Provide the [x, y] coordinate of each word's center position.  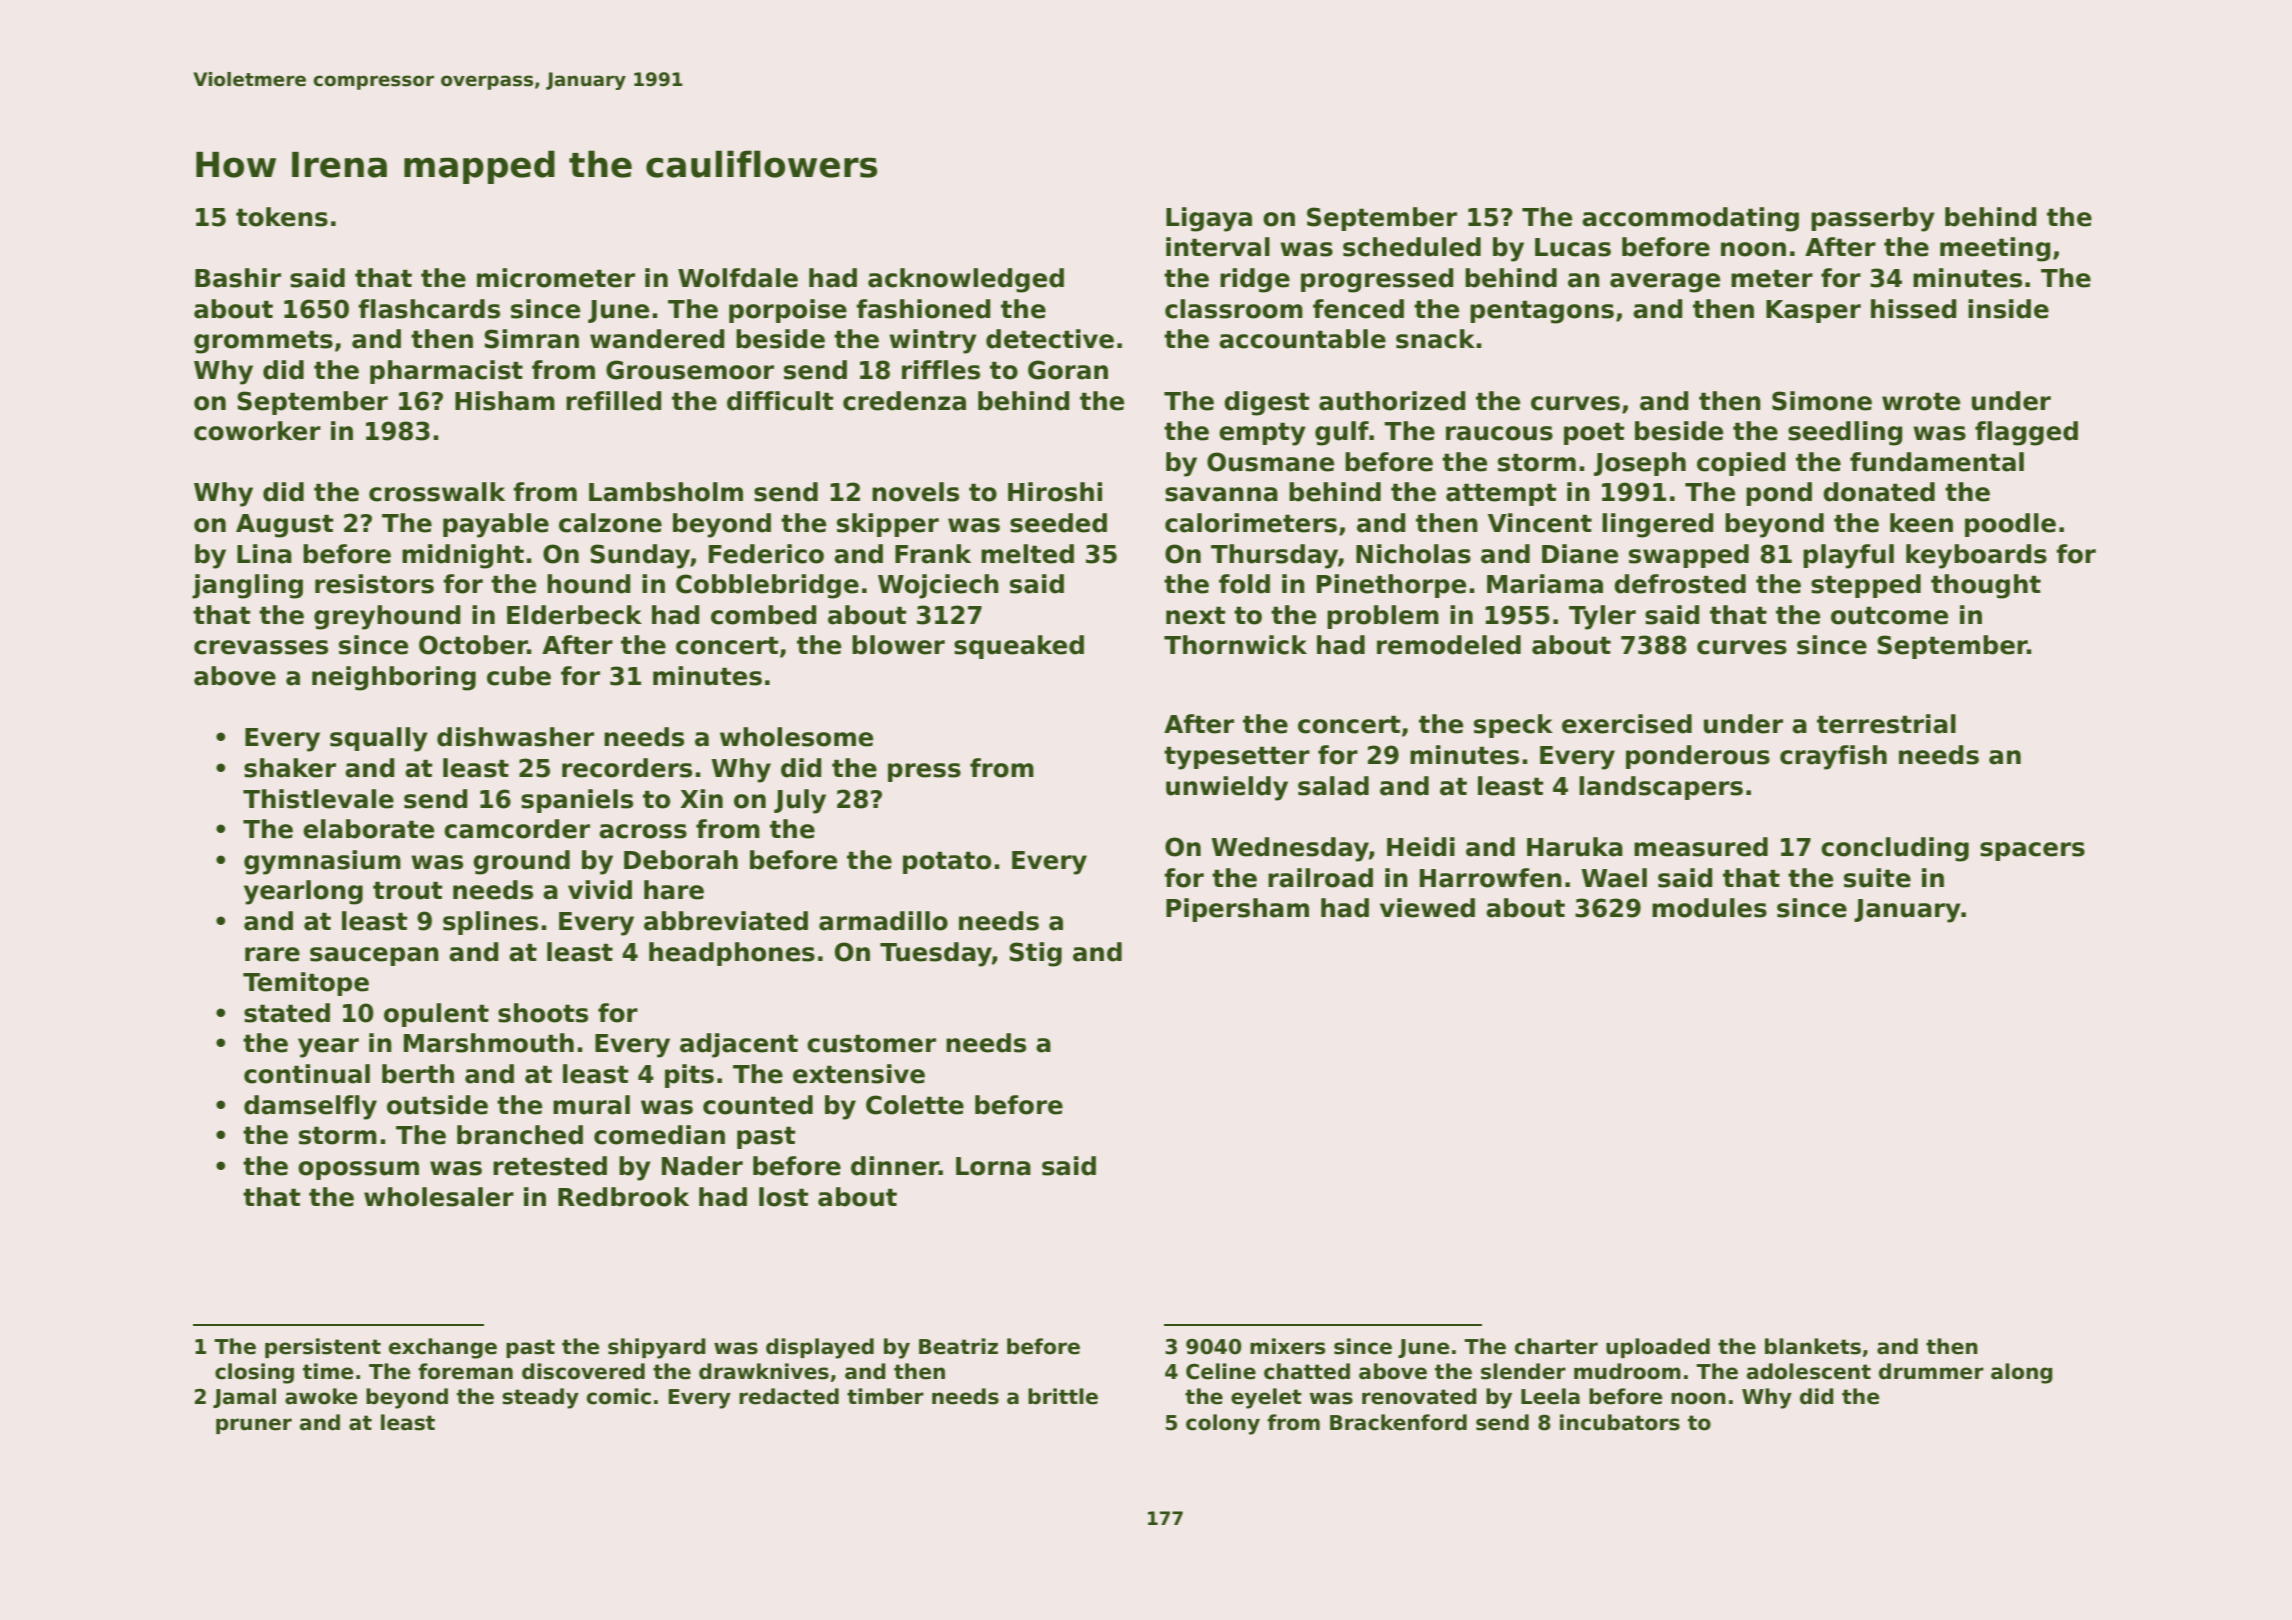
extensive [859, 1074]
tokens [282, 217]
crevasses [261, 647]
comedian [659, 1135]
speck [1513, 726]
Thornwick [1235, 645]
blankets [1813, 1346]
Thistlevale [318, 799]
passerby [1873, 219]
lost [784, 1197]
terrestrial [1886, 724]
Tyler [1602, 617]
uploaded [1658, 1348]
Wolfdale [738, 278]
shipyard [657, 1348]
